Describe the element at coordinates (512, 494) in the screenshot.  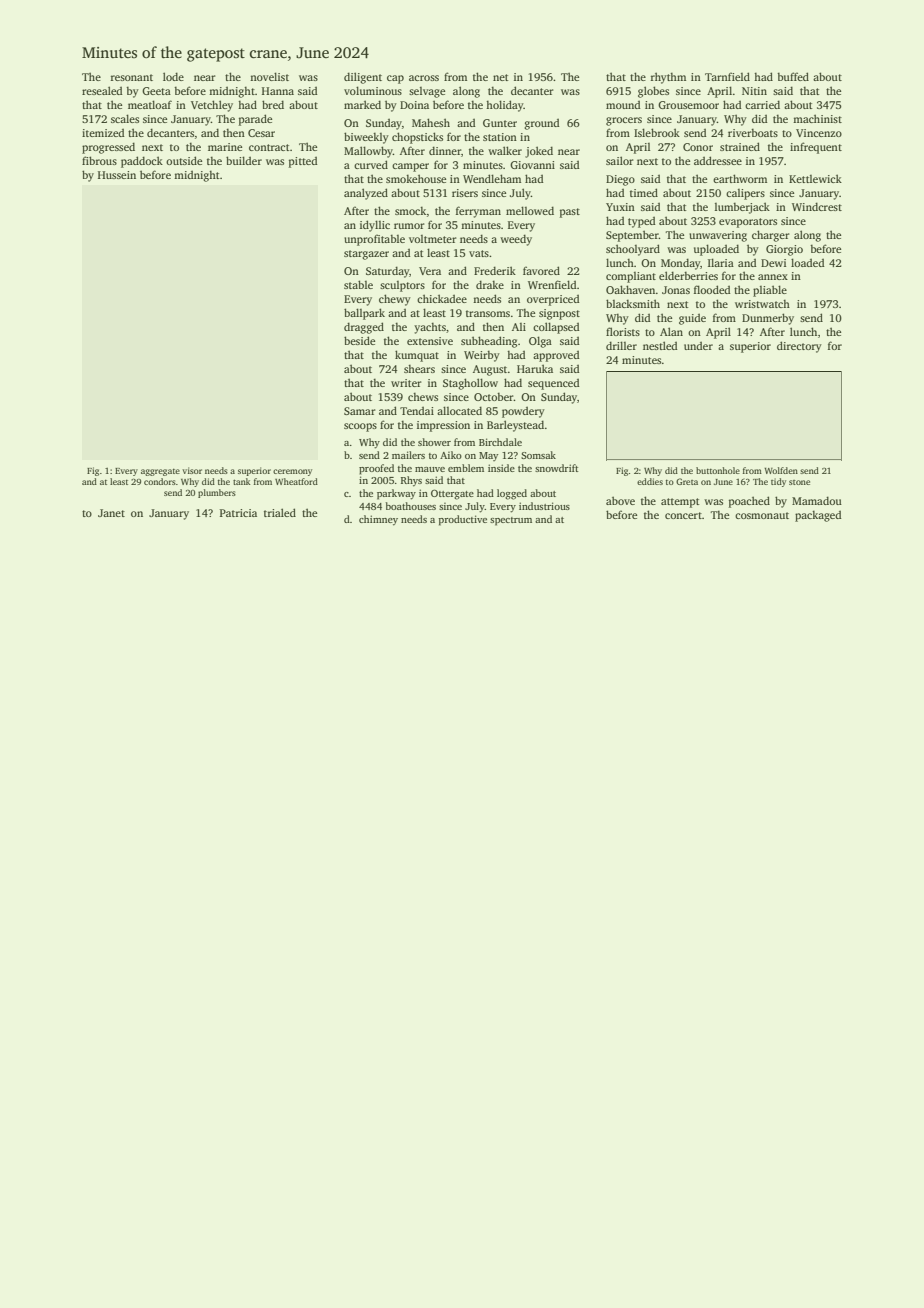
I see `logged` at that location.
